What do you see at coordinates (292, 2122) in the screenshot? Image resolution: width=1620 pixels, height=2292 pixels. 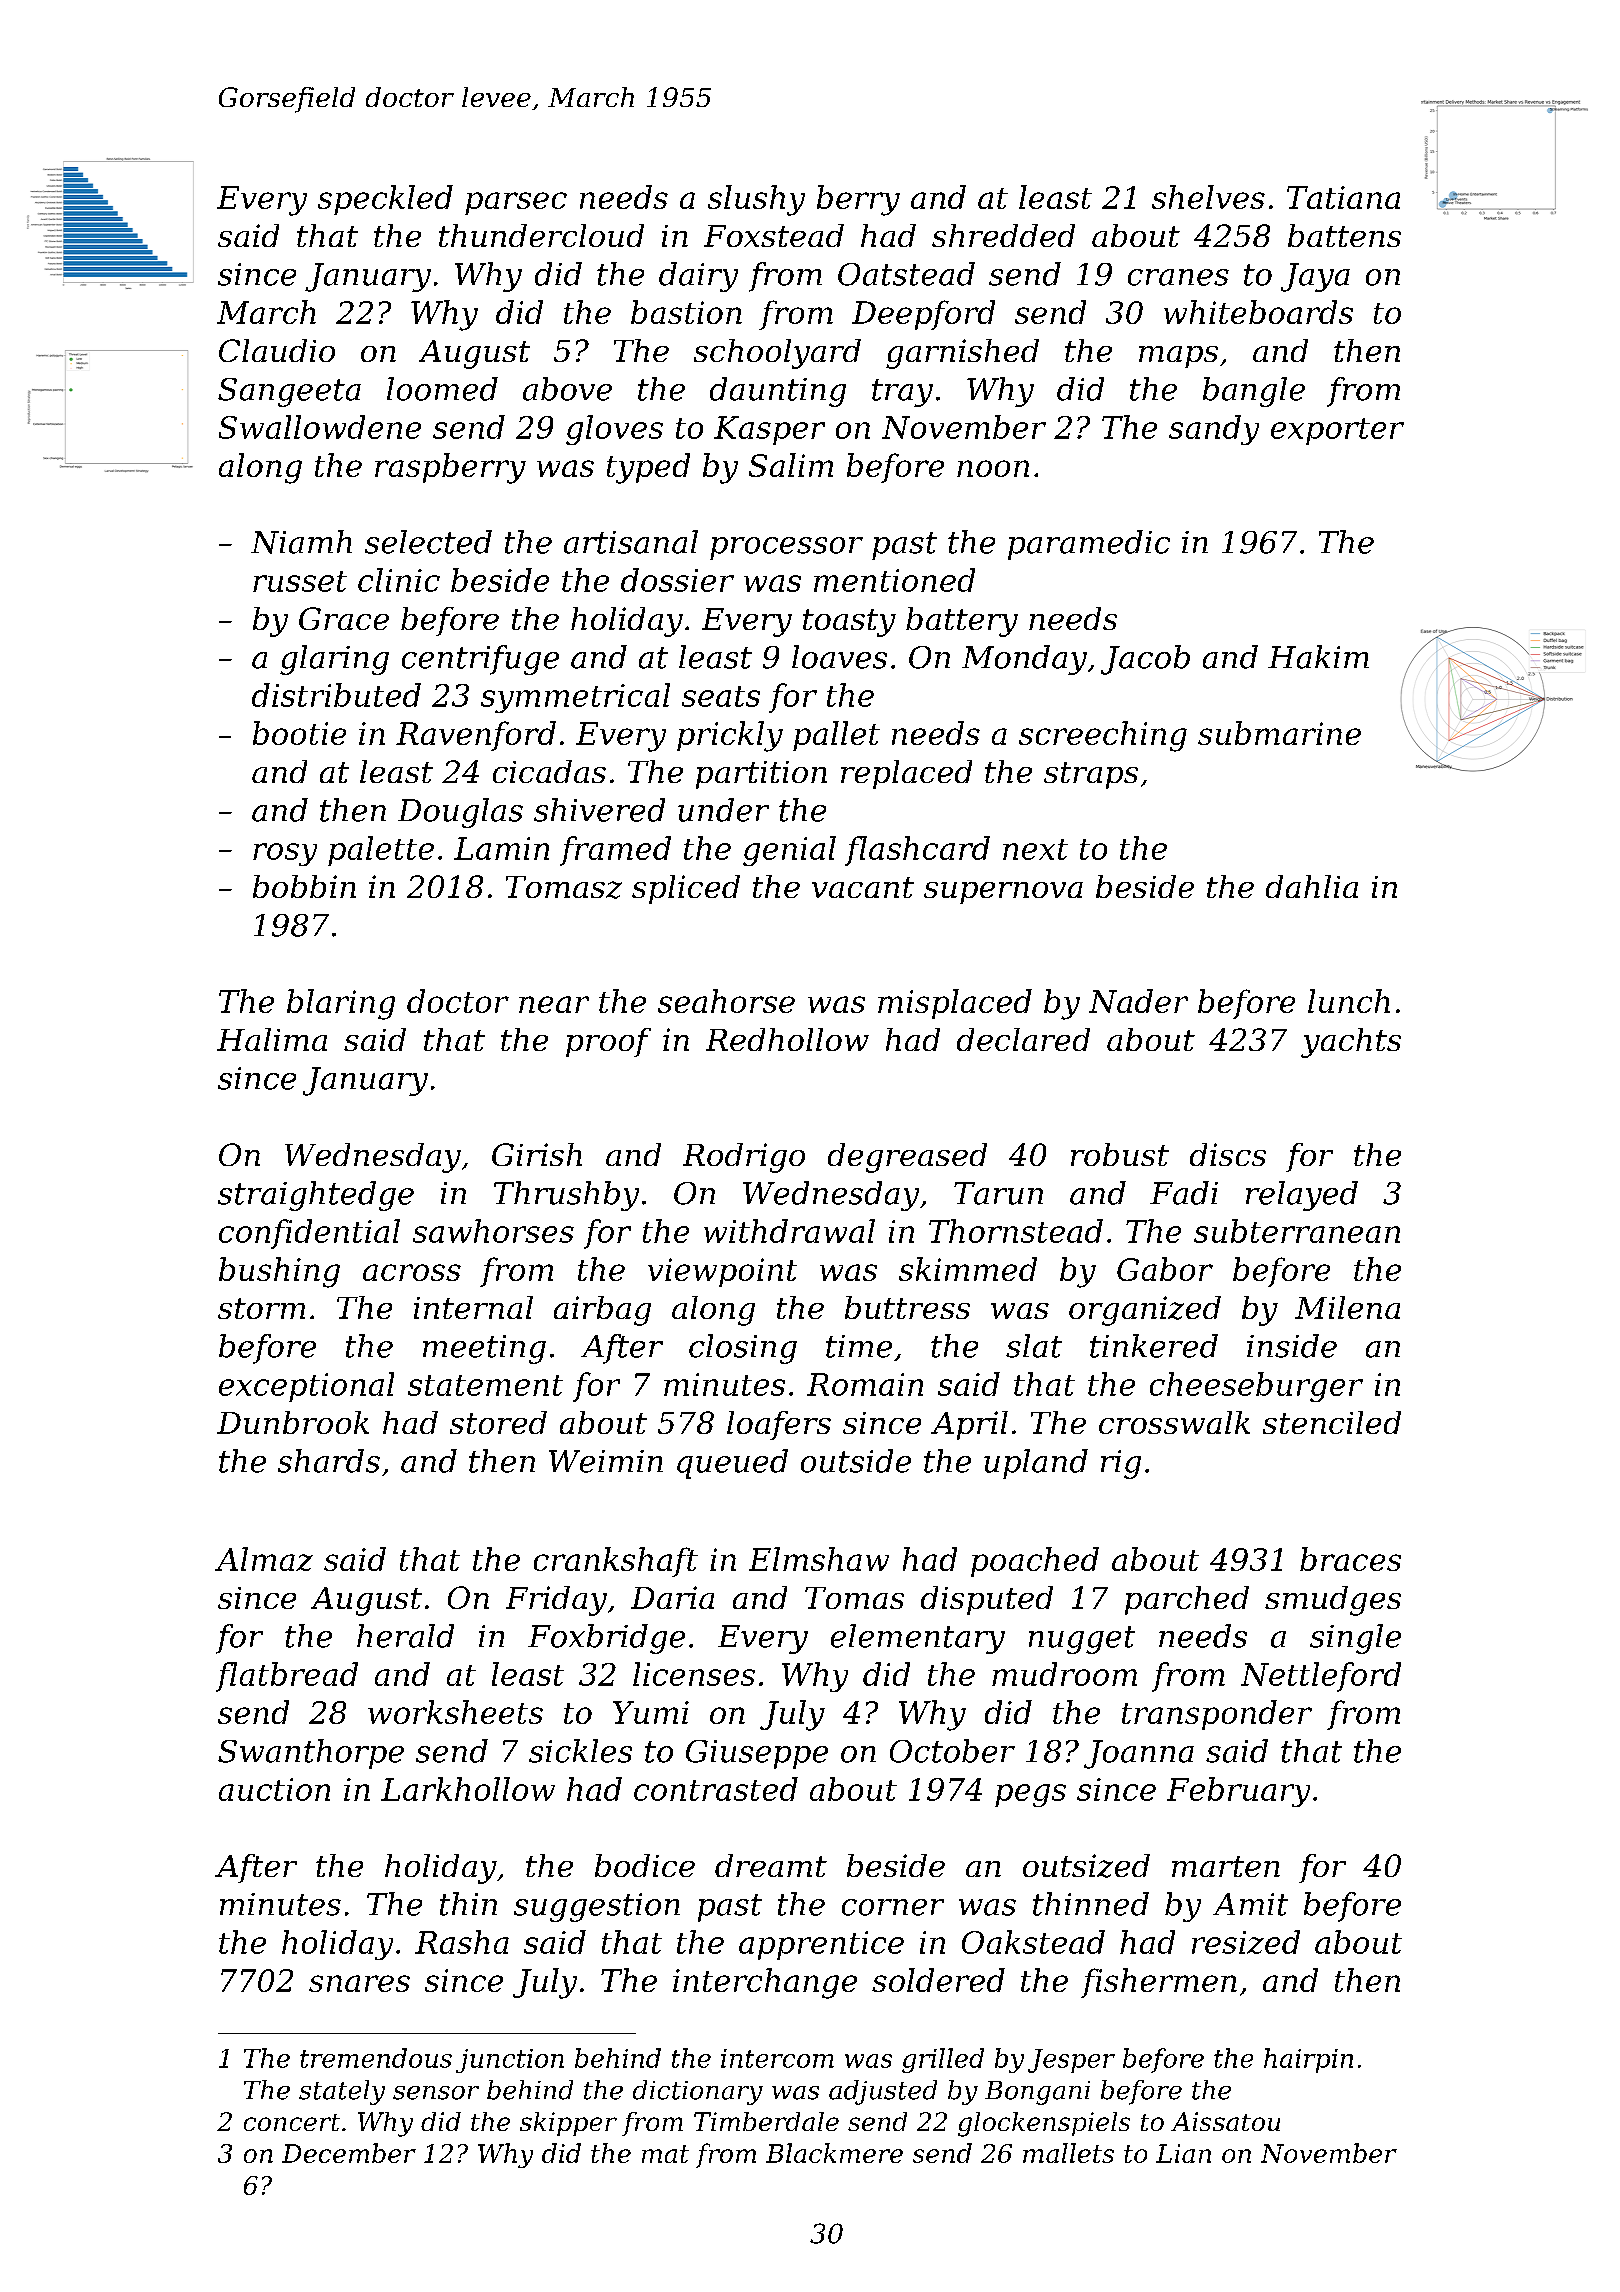 I see `concert` at bounding box center [292, 2122].
